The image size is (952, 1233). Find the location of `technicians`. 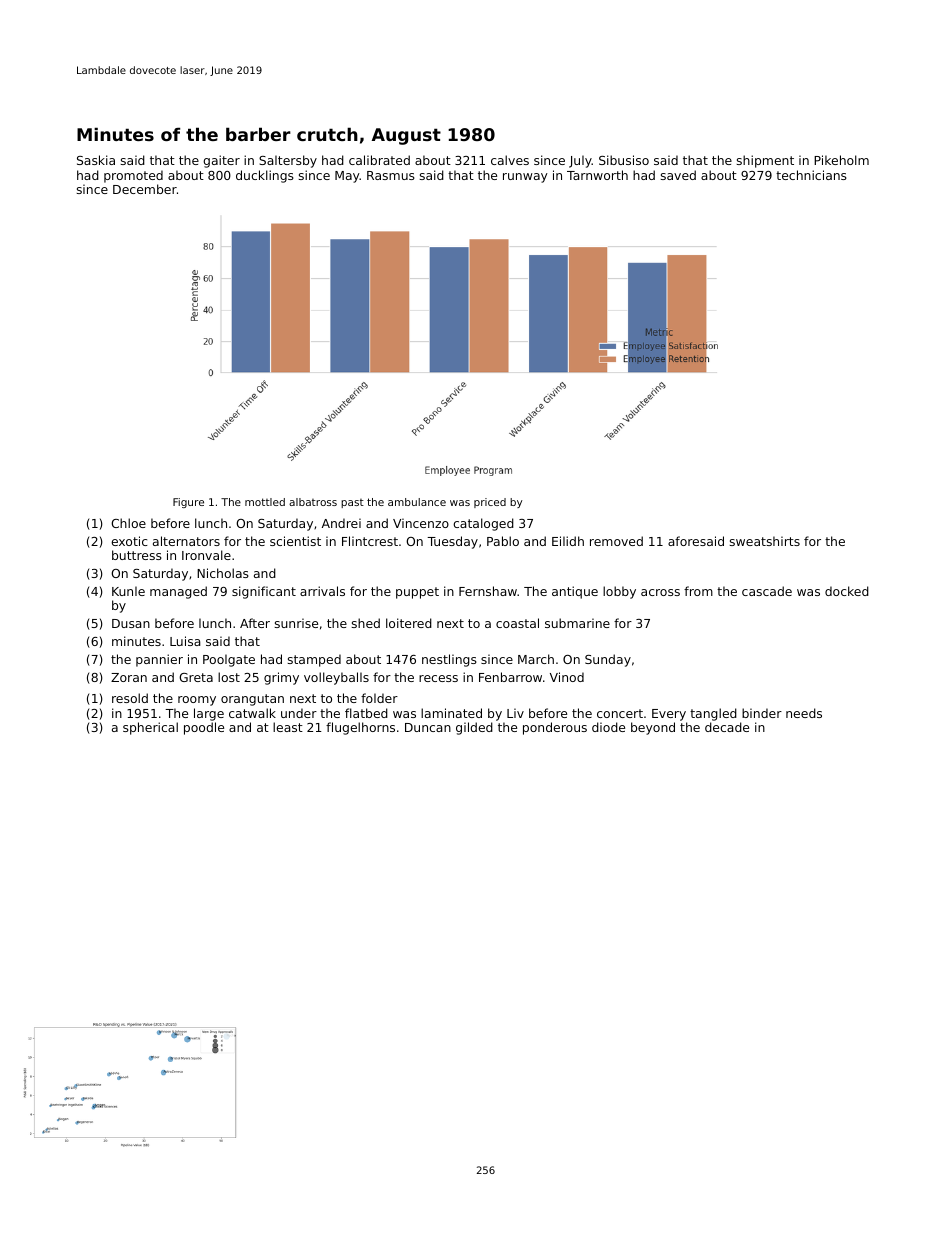

technicians is located at coordinates (811, 175).
